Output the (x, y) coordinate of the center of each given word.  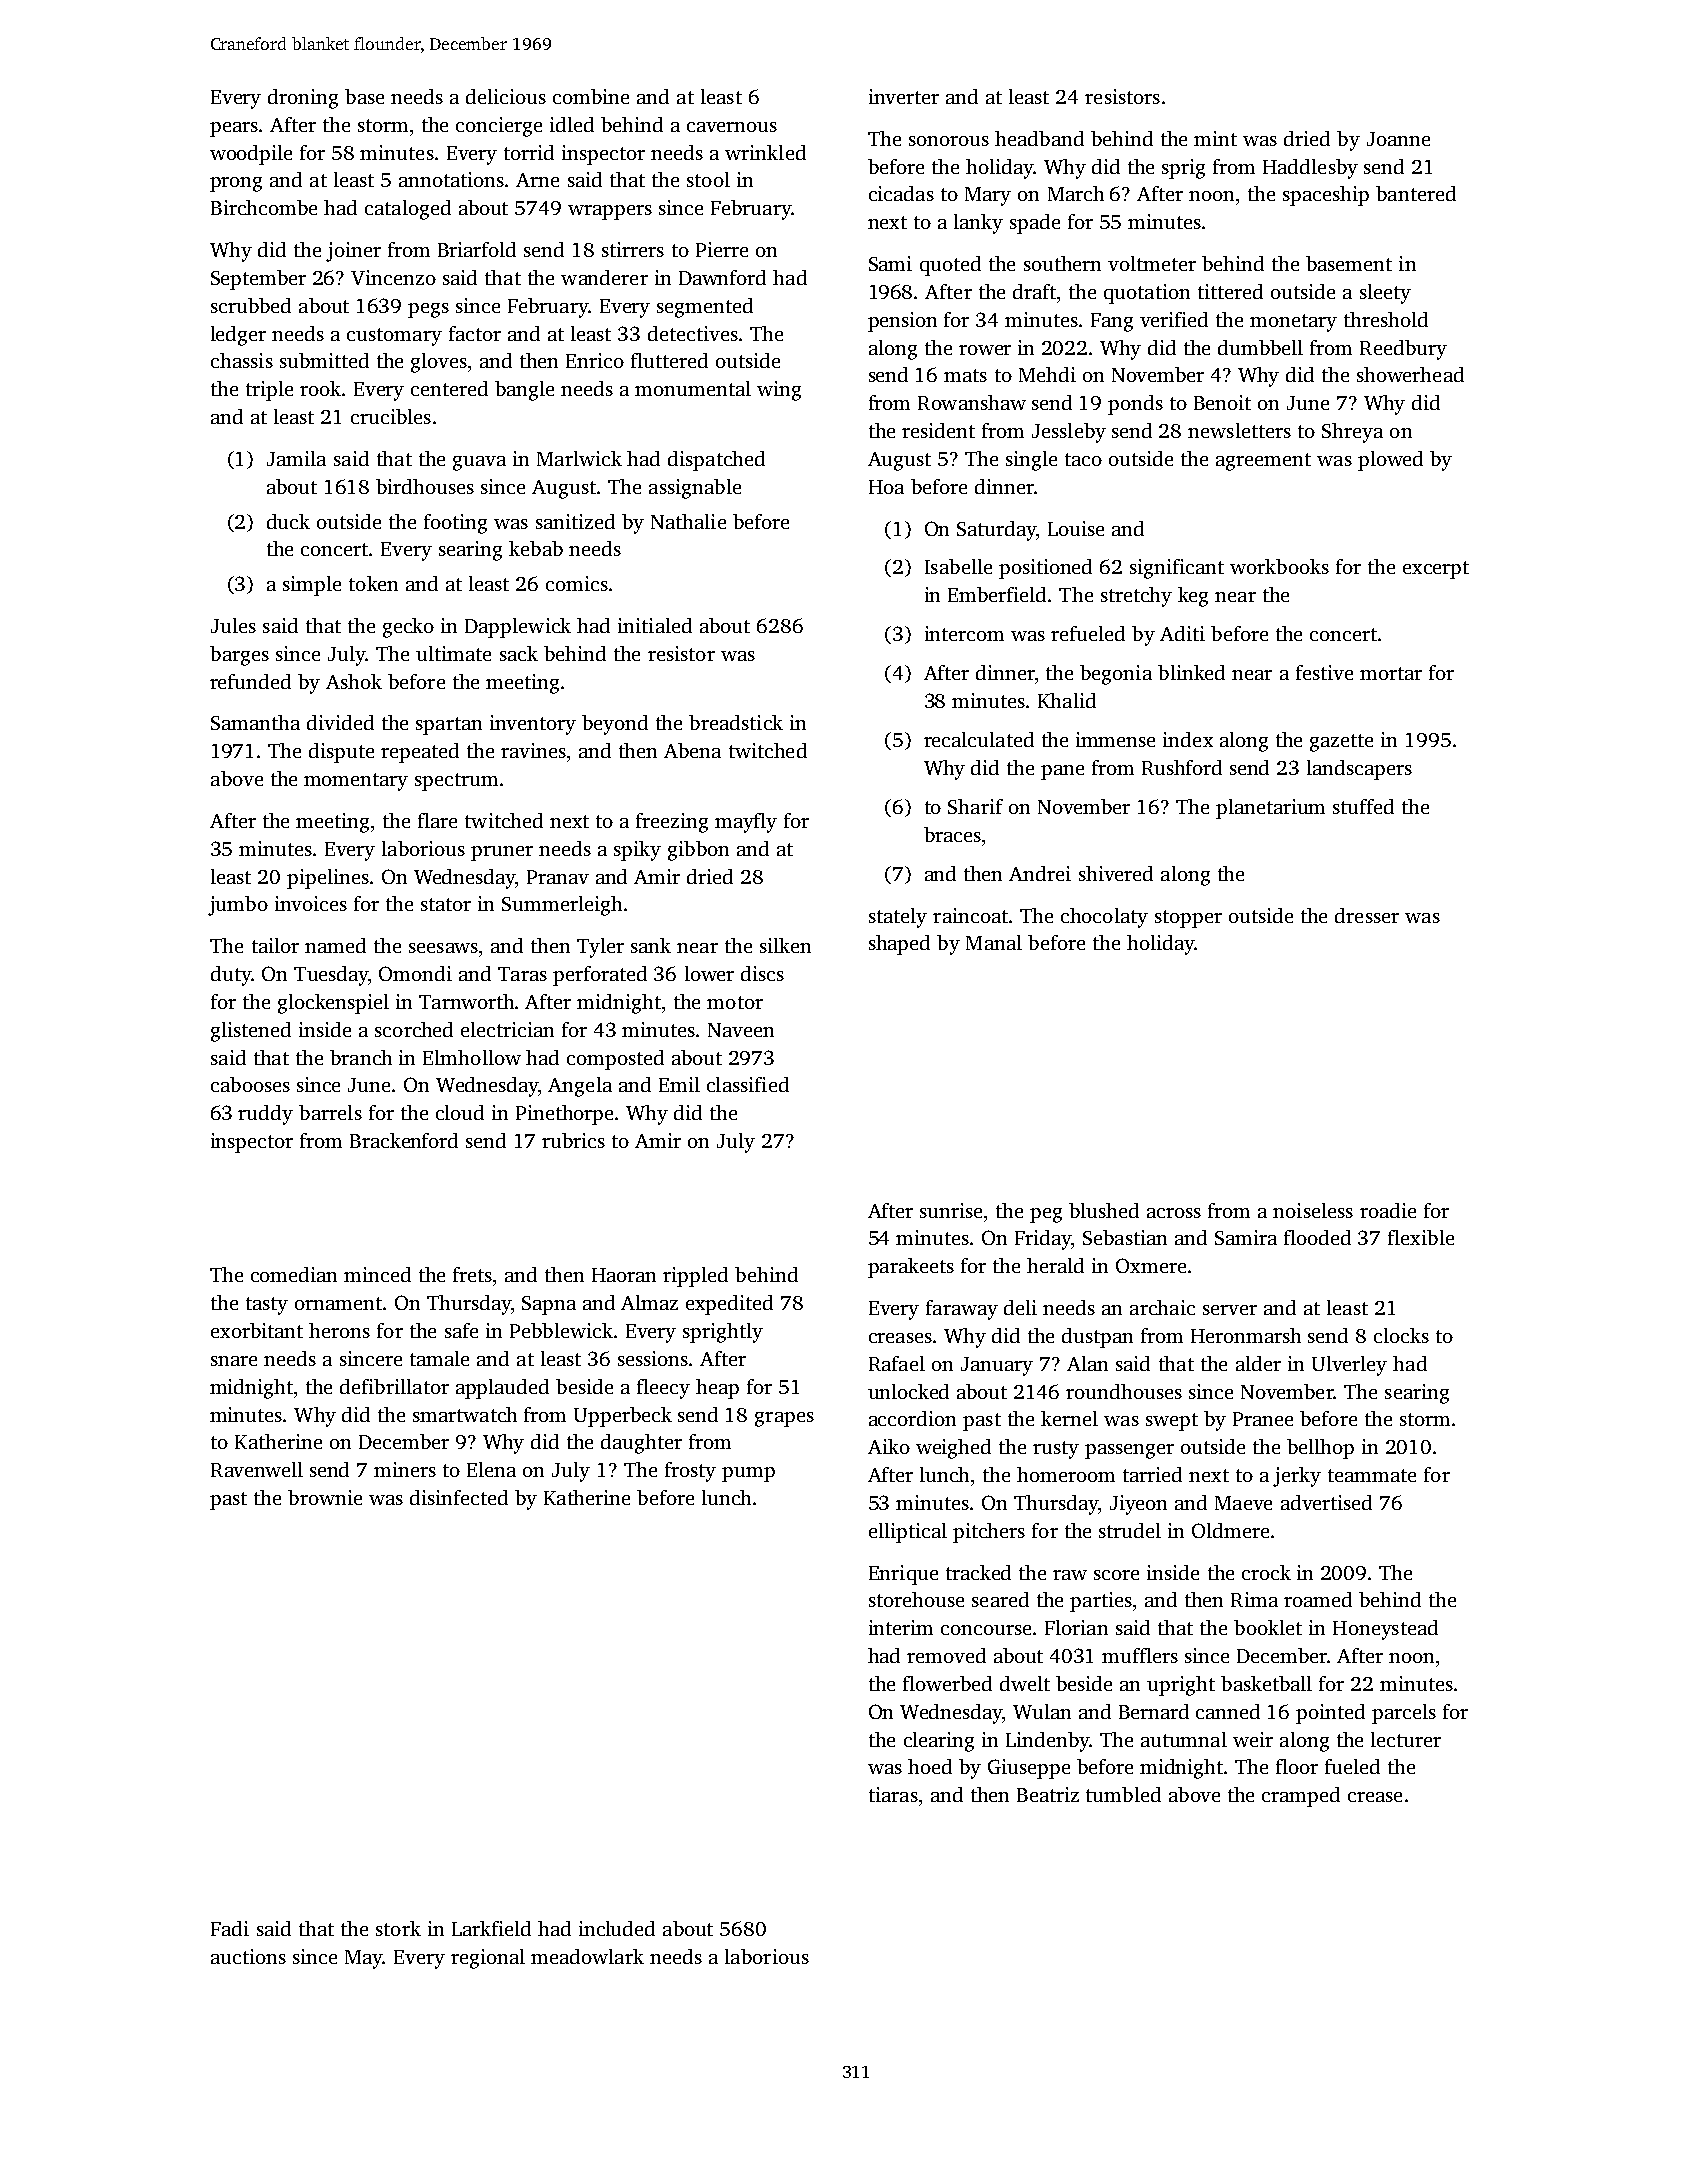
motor (735, 1002)
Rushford (1182, 767)
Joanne (1398, 139)
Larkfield (491, 1928)
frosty (690, 1472)
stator (446, 904)
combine (591, 96)
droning (303, 99)
